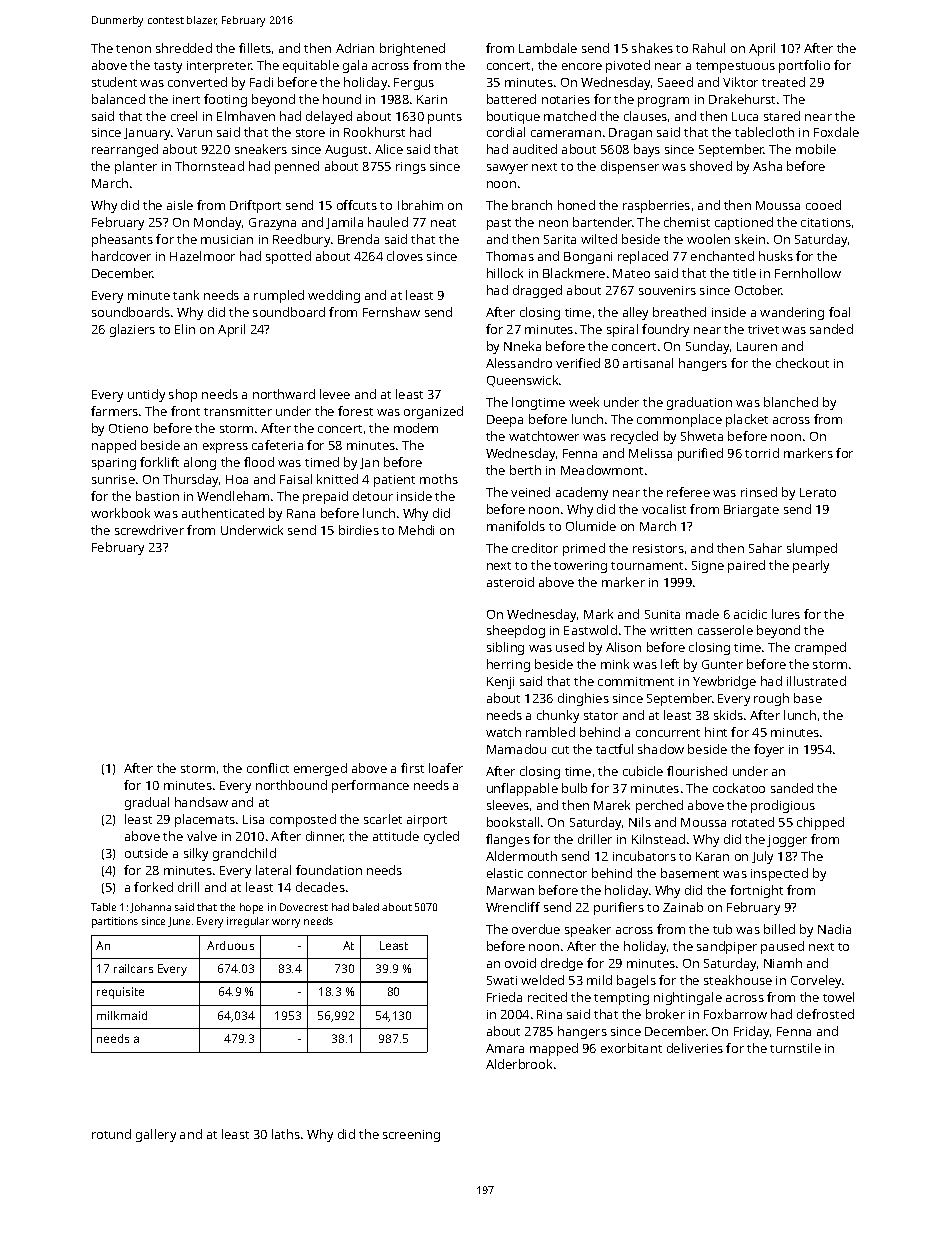 Image resolution: width=952 pixels, height=1233 pixels. Describe the element at coordinates (519, 363) in the document. I see `Alessandro` at that location.
